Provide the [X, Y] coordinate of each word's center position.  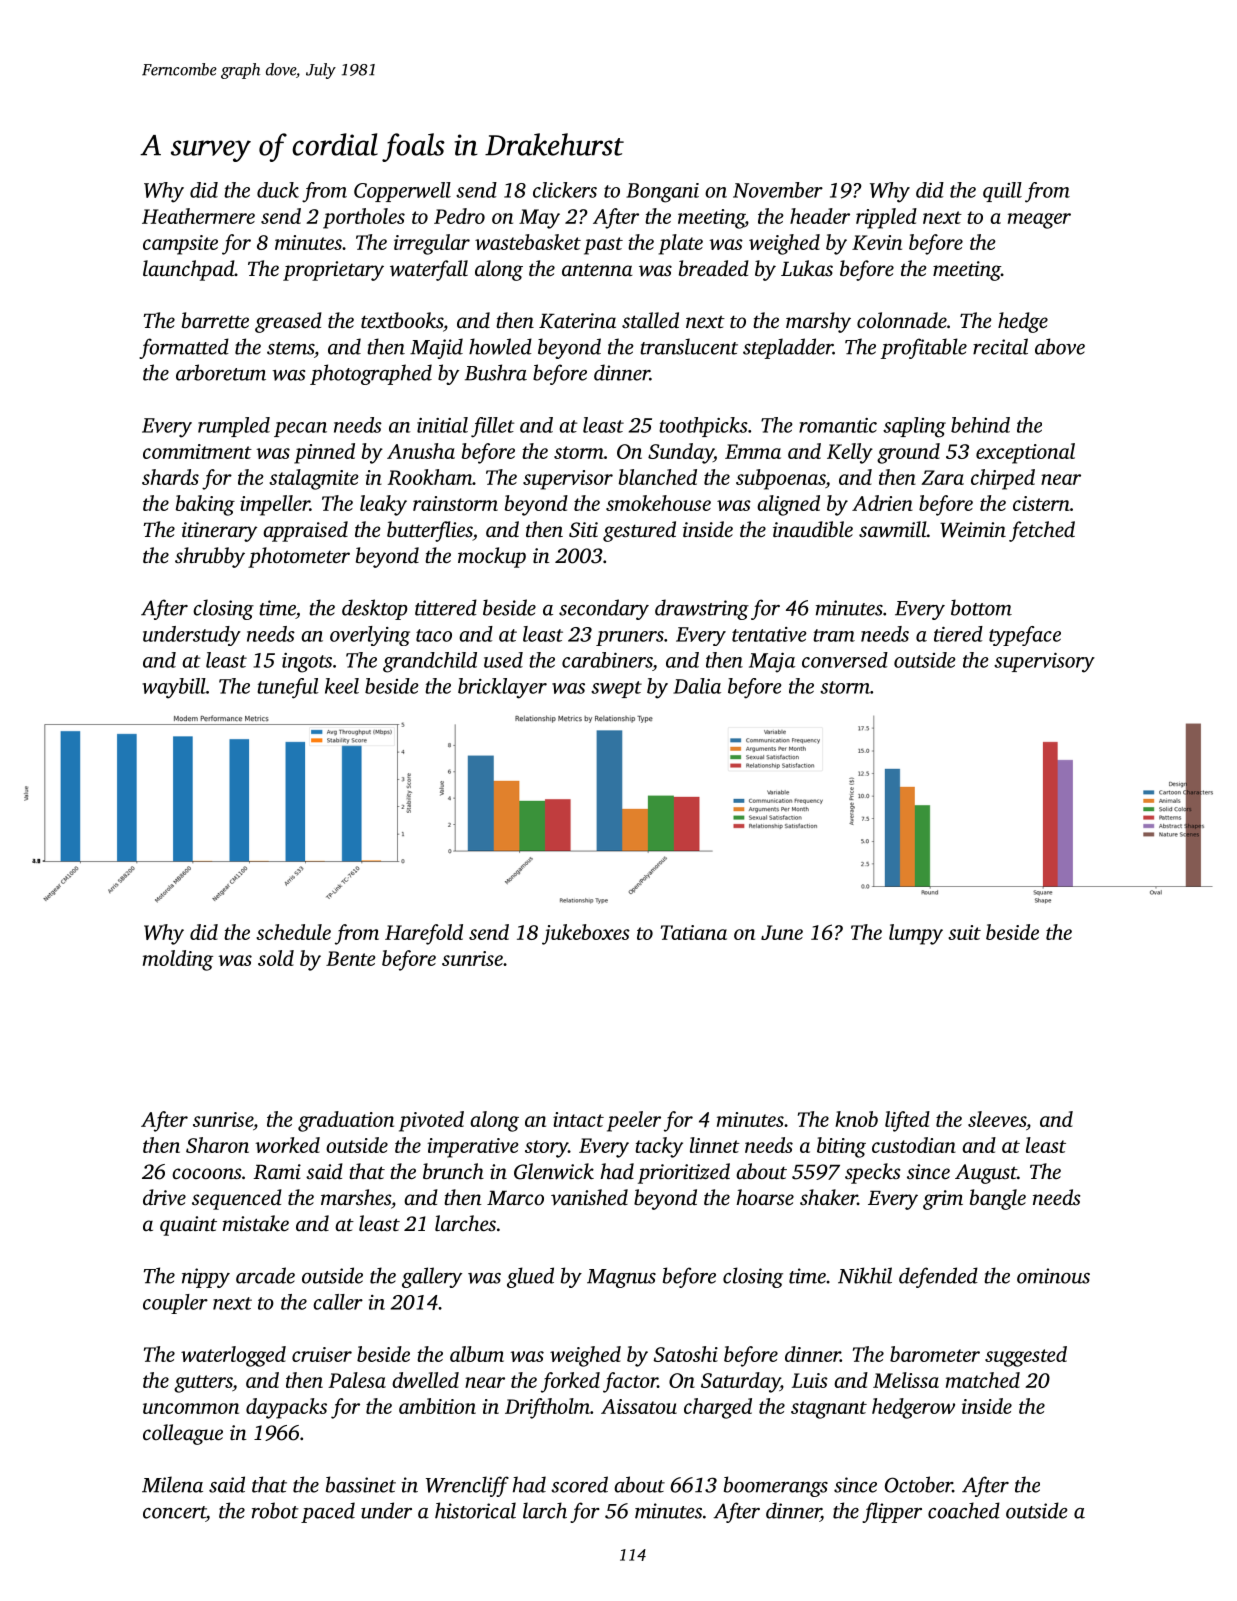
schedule [293, 932]
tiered [958, 634]
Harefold [424, 934]
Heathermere [198, 216]
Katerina [577, 321]
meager [1039, 221]
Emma [753, 451]
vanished [589, 1197]
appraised [305, 531]
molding [178, 960]
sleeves [997, 1119]
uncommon [191, 1408]
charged [718, 1408]
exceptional [1025, 453]
